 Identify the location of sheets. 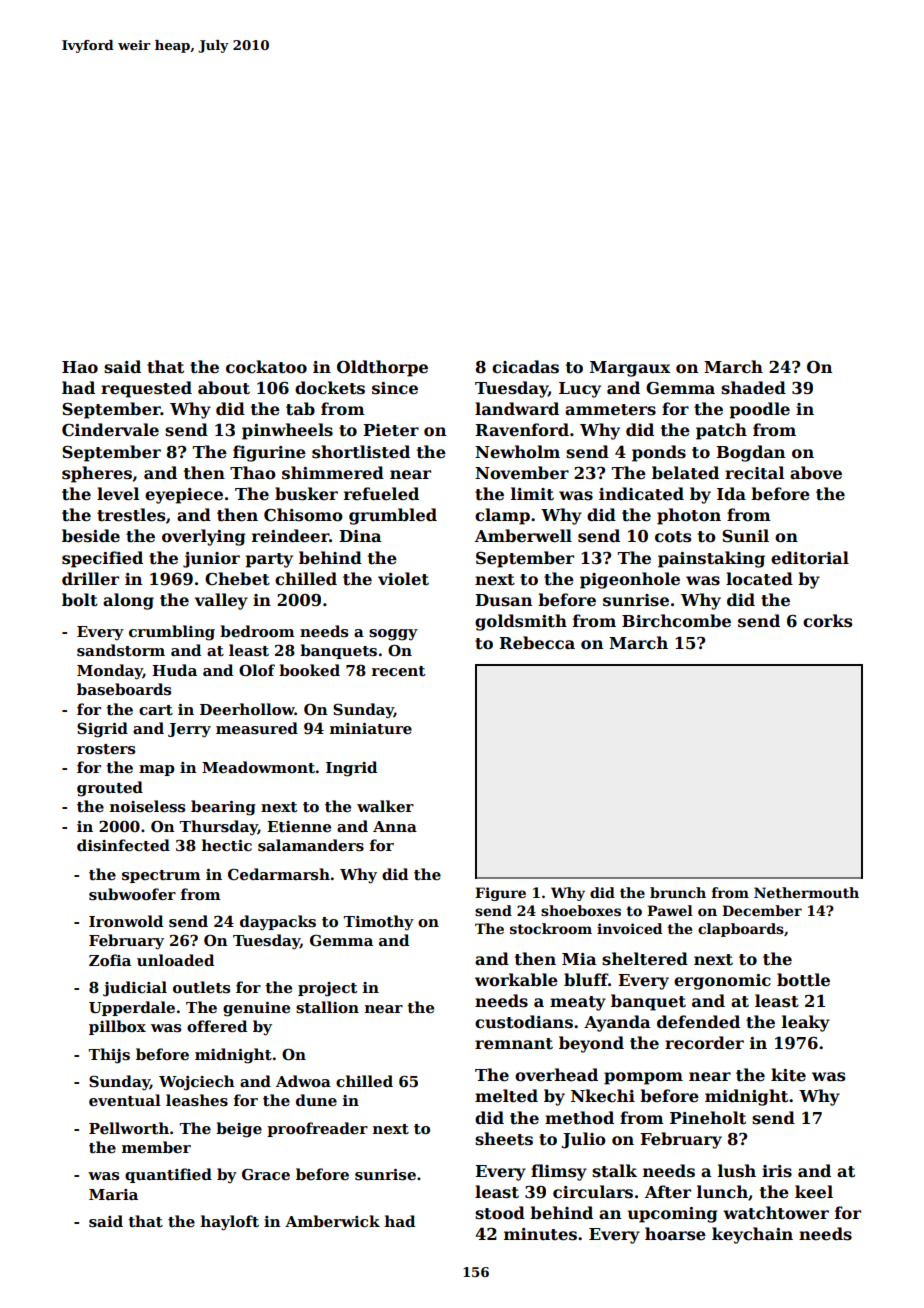
(504, 1139).
